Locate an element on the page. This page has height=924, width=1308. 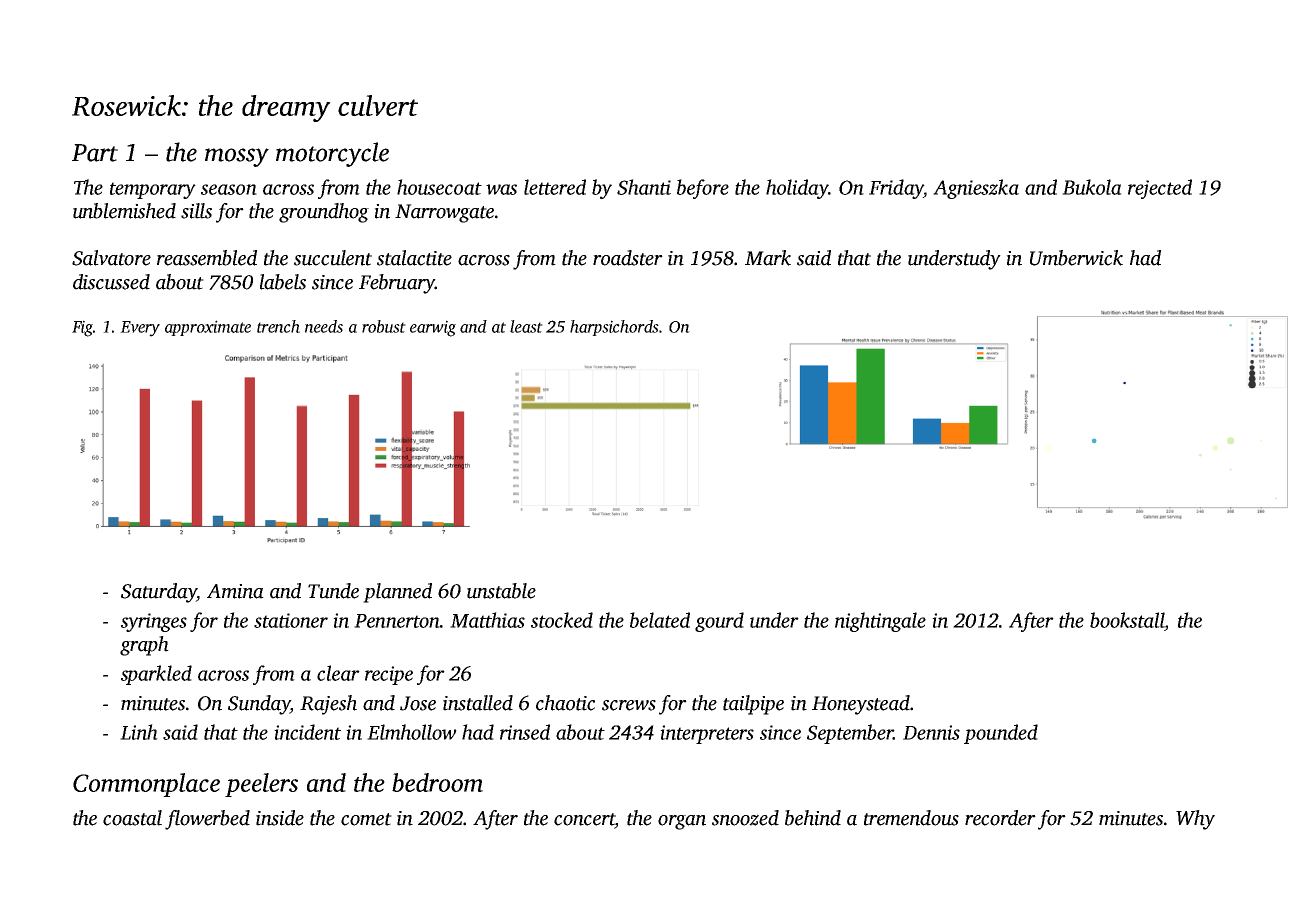
motorcycle is located at coordinates (332, 154).
